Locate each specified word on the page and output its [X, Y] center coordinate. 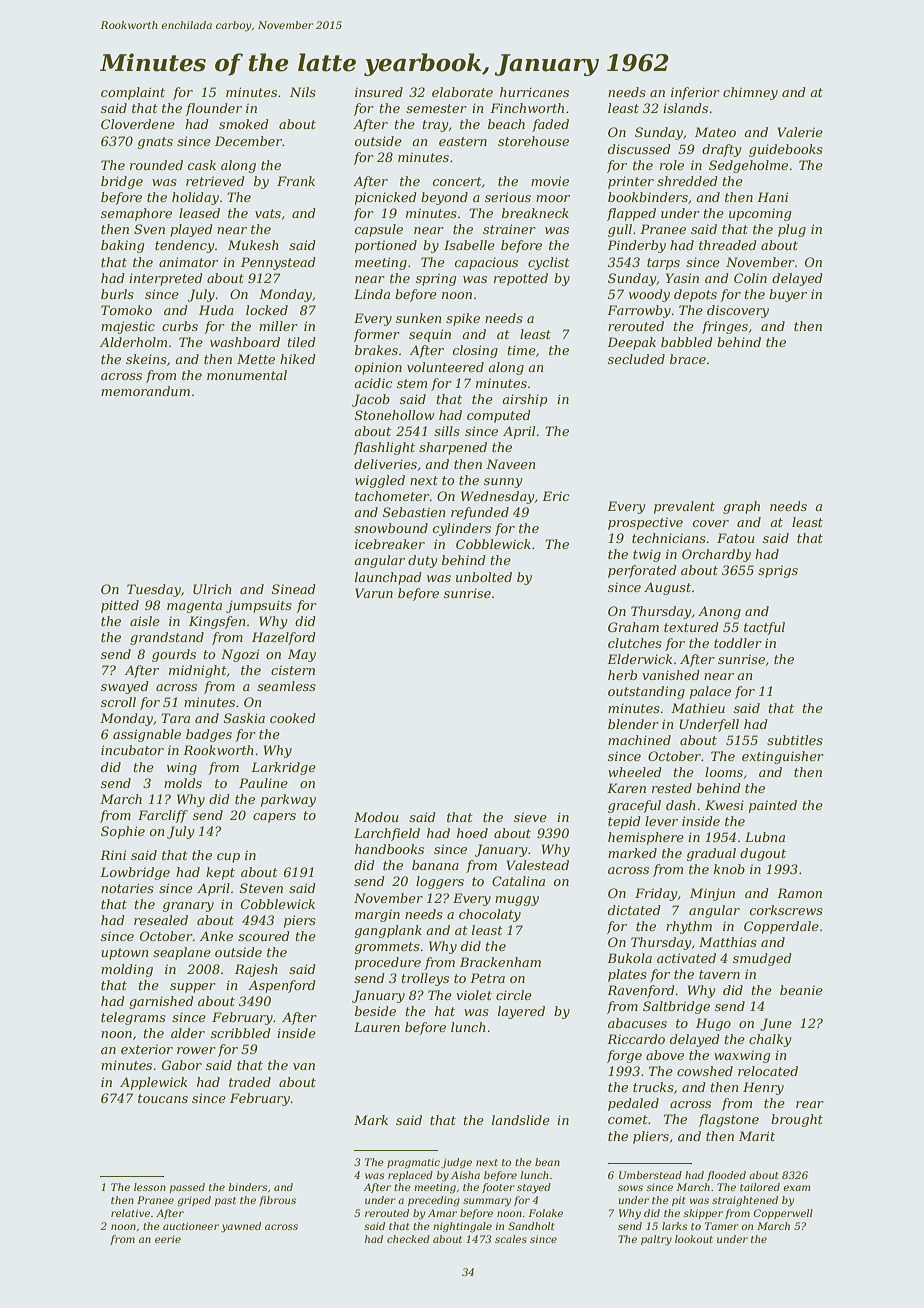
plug [792, 230]
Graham [633, 627]
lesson [150, 1187]
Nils [303, 92]
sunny [503, 483]
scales [511, 1239]
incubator [132, 750]
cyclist [549, 263]
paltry [656, 1240]
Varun [374, 593]
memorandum [145, 391]
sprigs [778, 571]
